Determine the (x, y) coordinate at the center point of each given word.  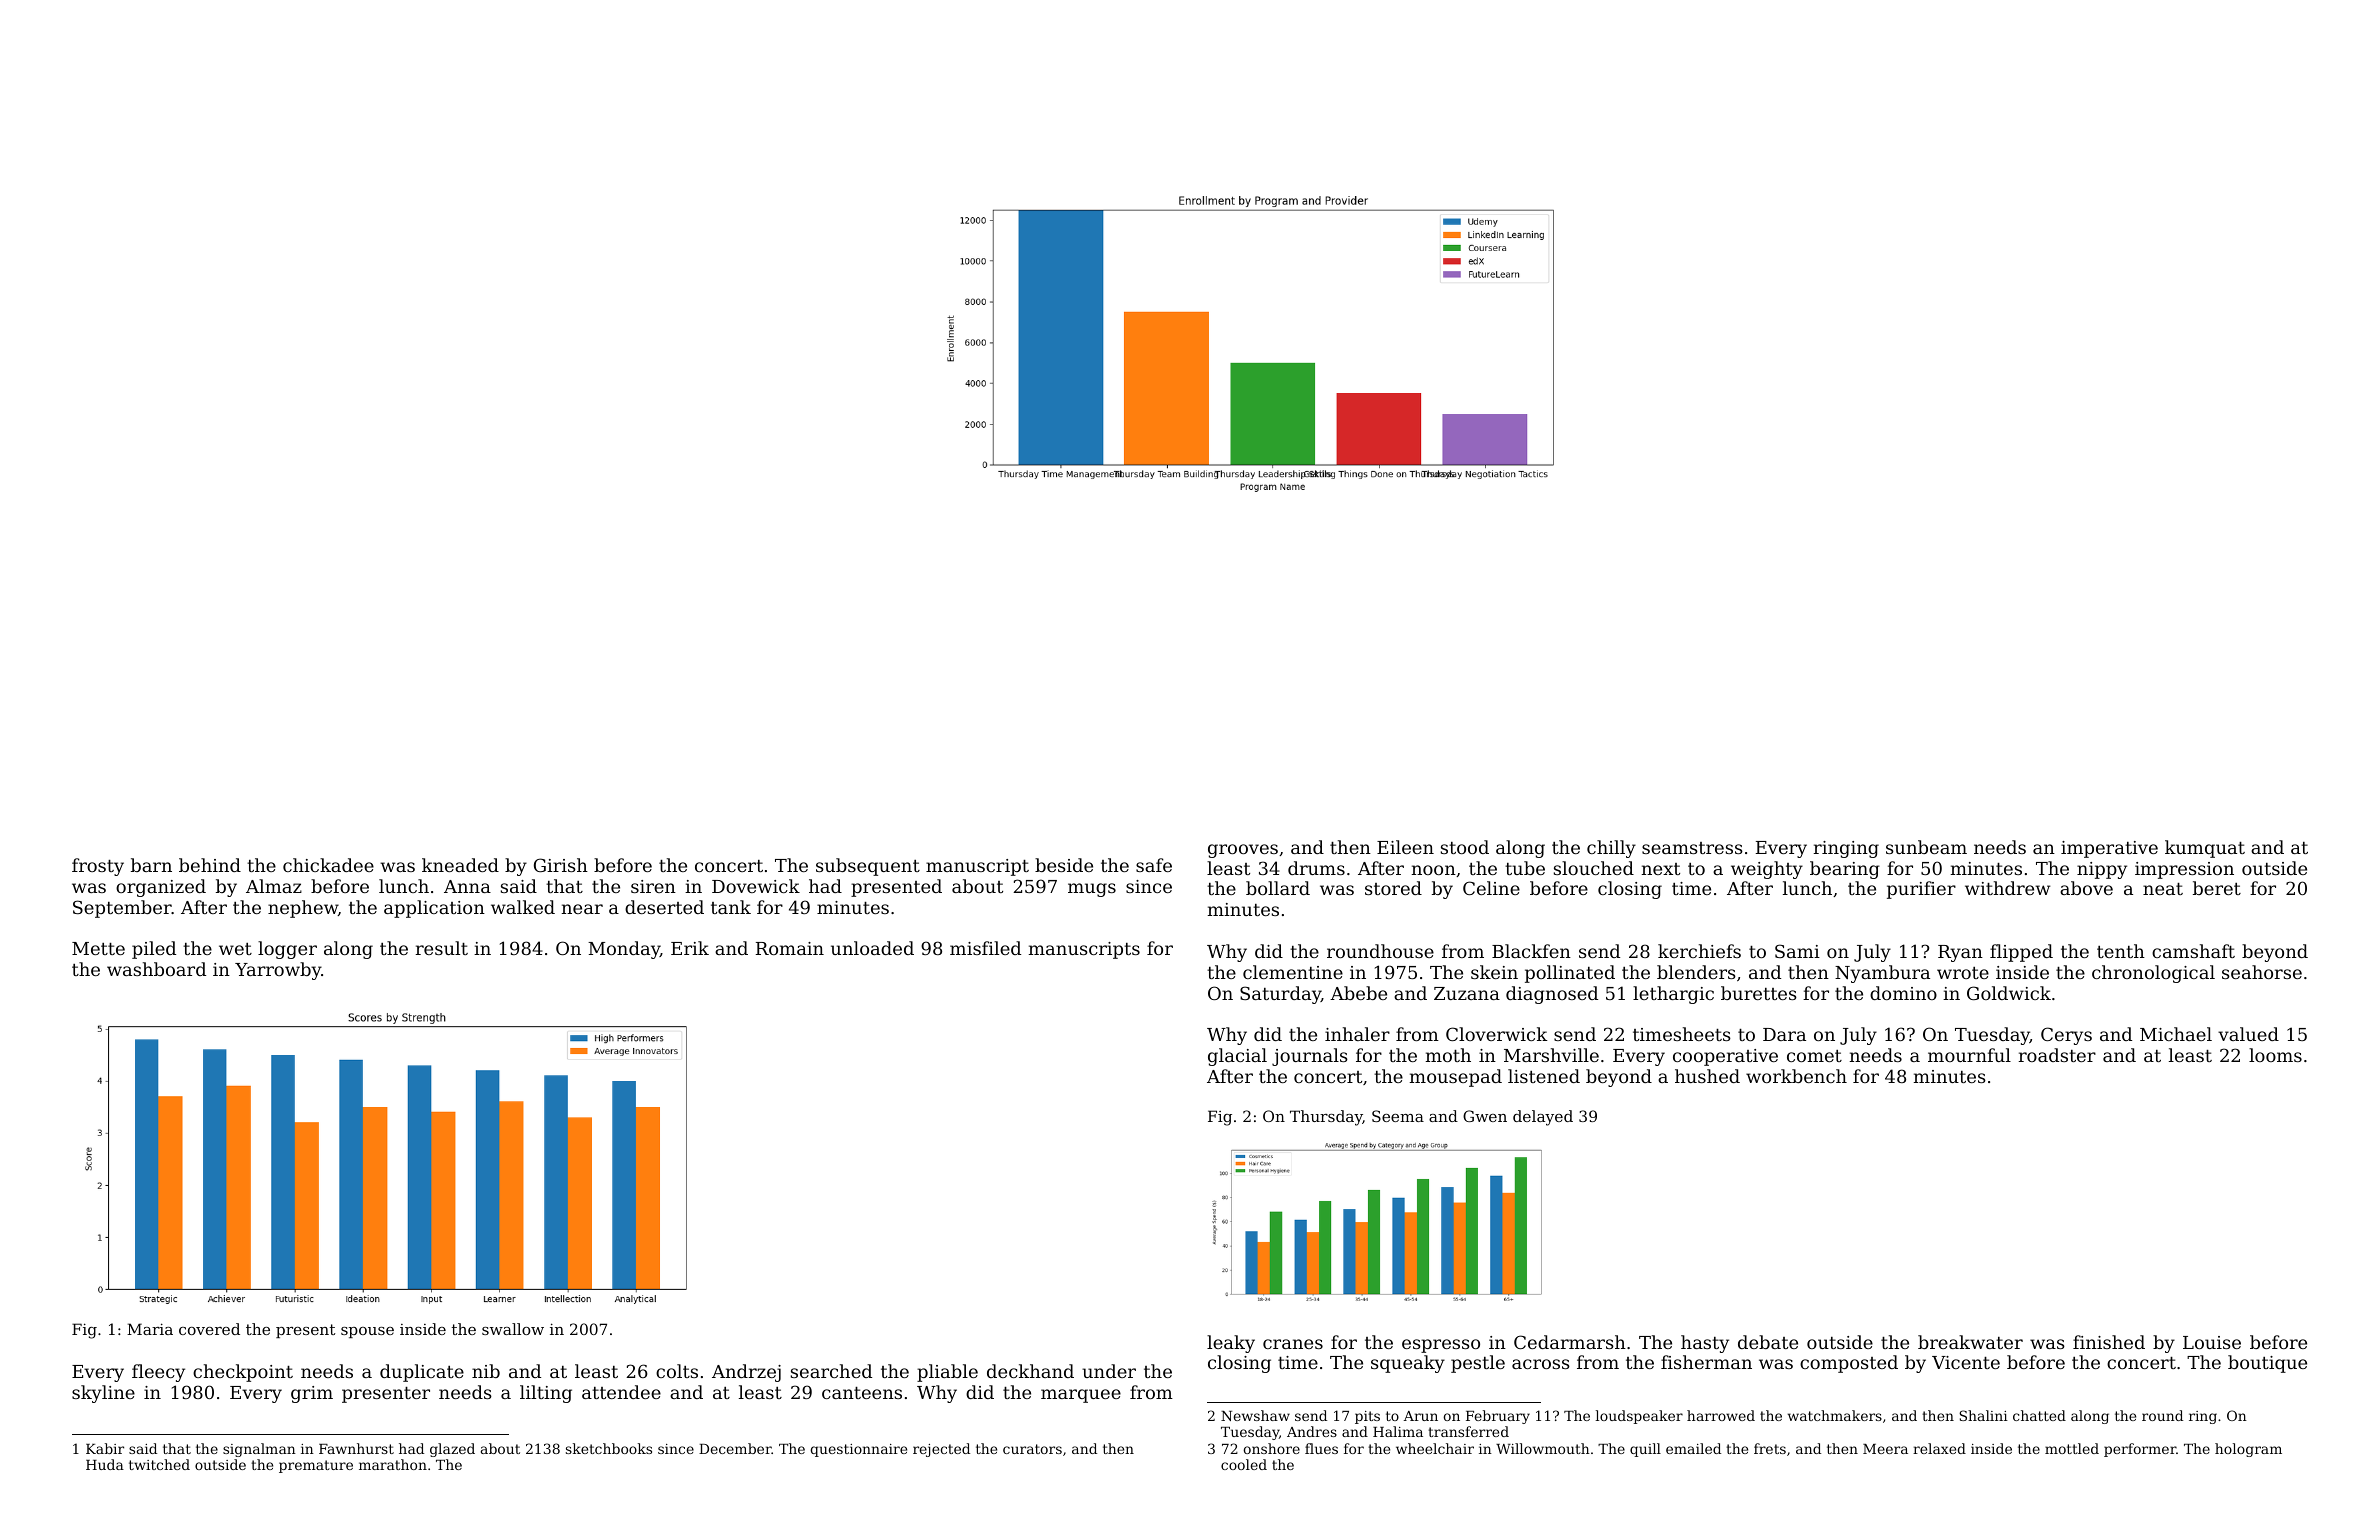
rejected (941, 1450)
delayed (1543, 1118)
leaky (1231, 1344)
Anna (467, 886)
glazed (452, 1450)
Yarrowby (278, 971)
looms (2275, 1055)
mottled (2072, 1448)
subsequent (868, 867)
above (2086, 888)
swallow (513, 1329)
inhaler (1357, 1034)
